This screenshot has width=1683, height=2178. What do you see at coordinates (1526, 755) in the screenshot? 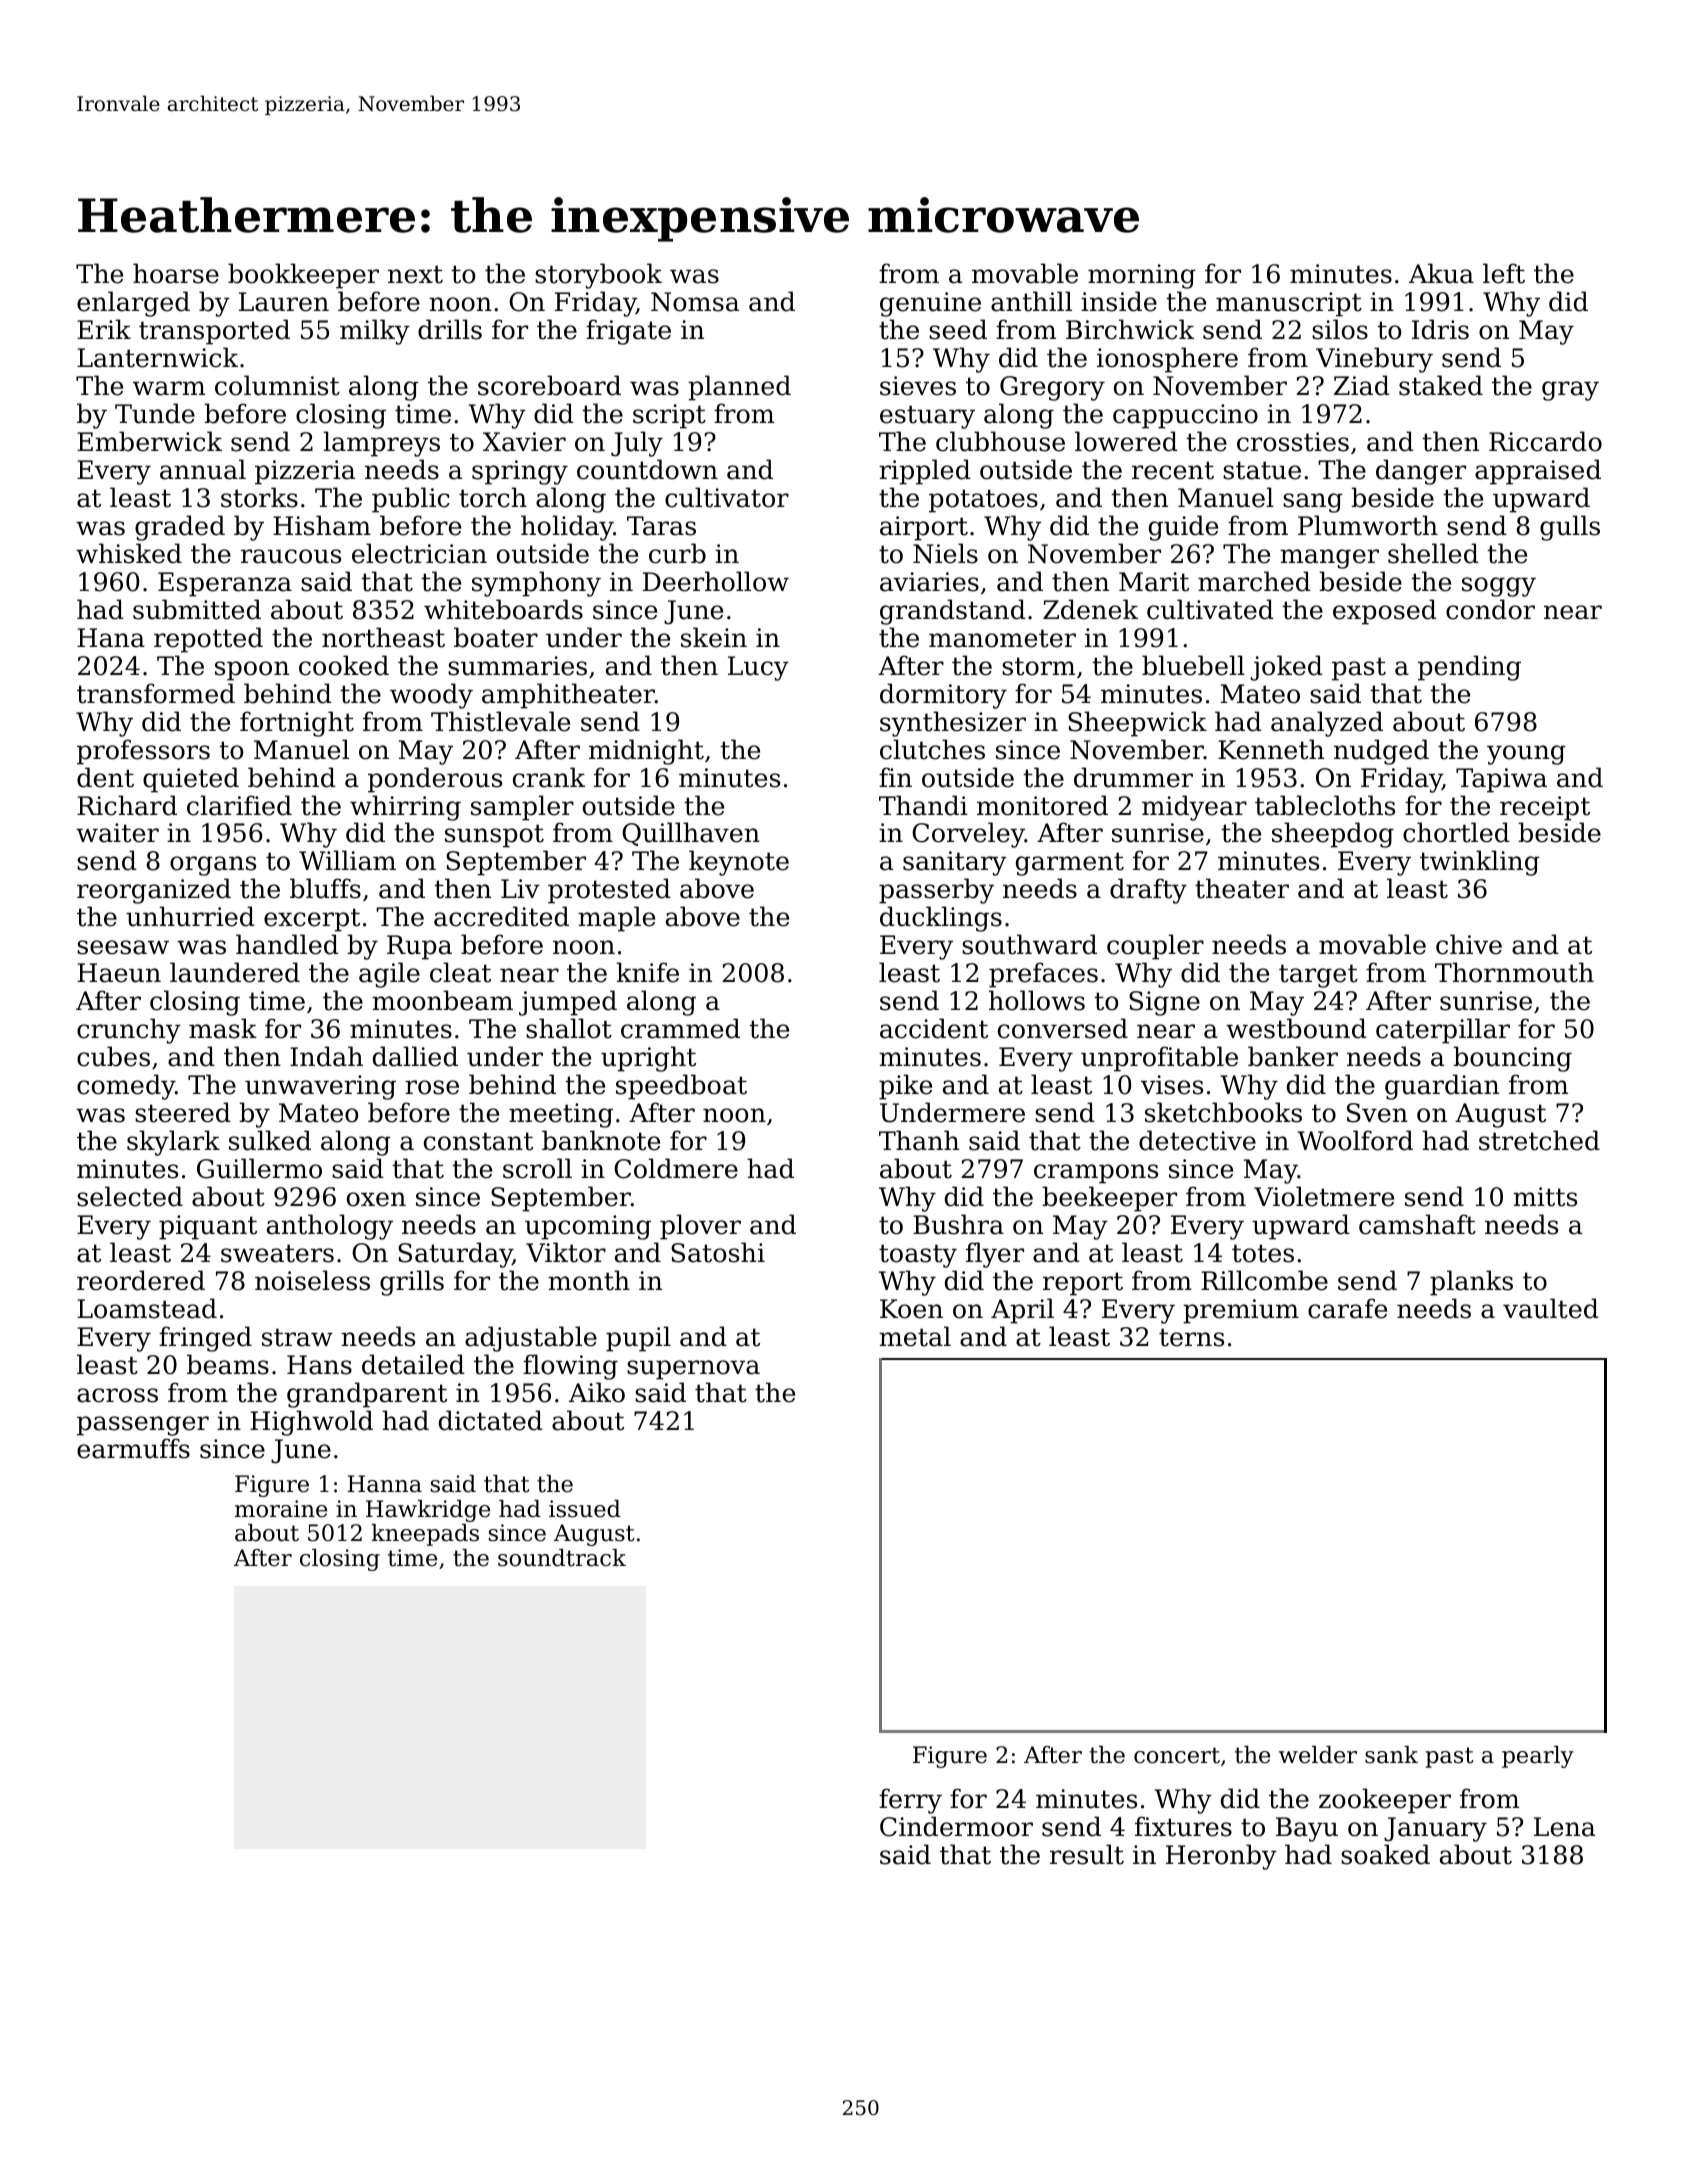
I see `young` at bounding box center [1526, 755].
